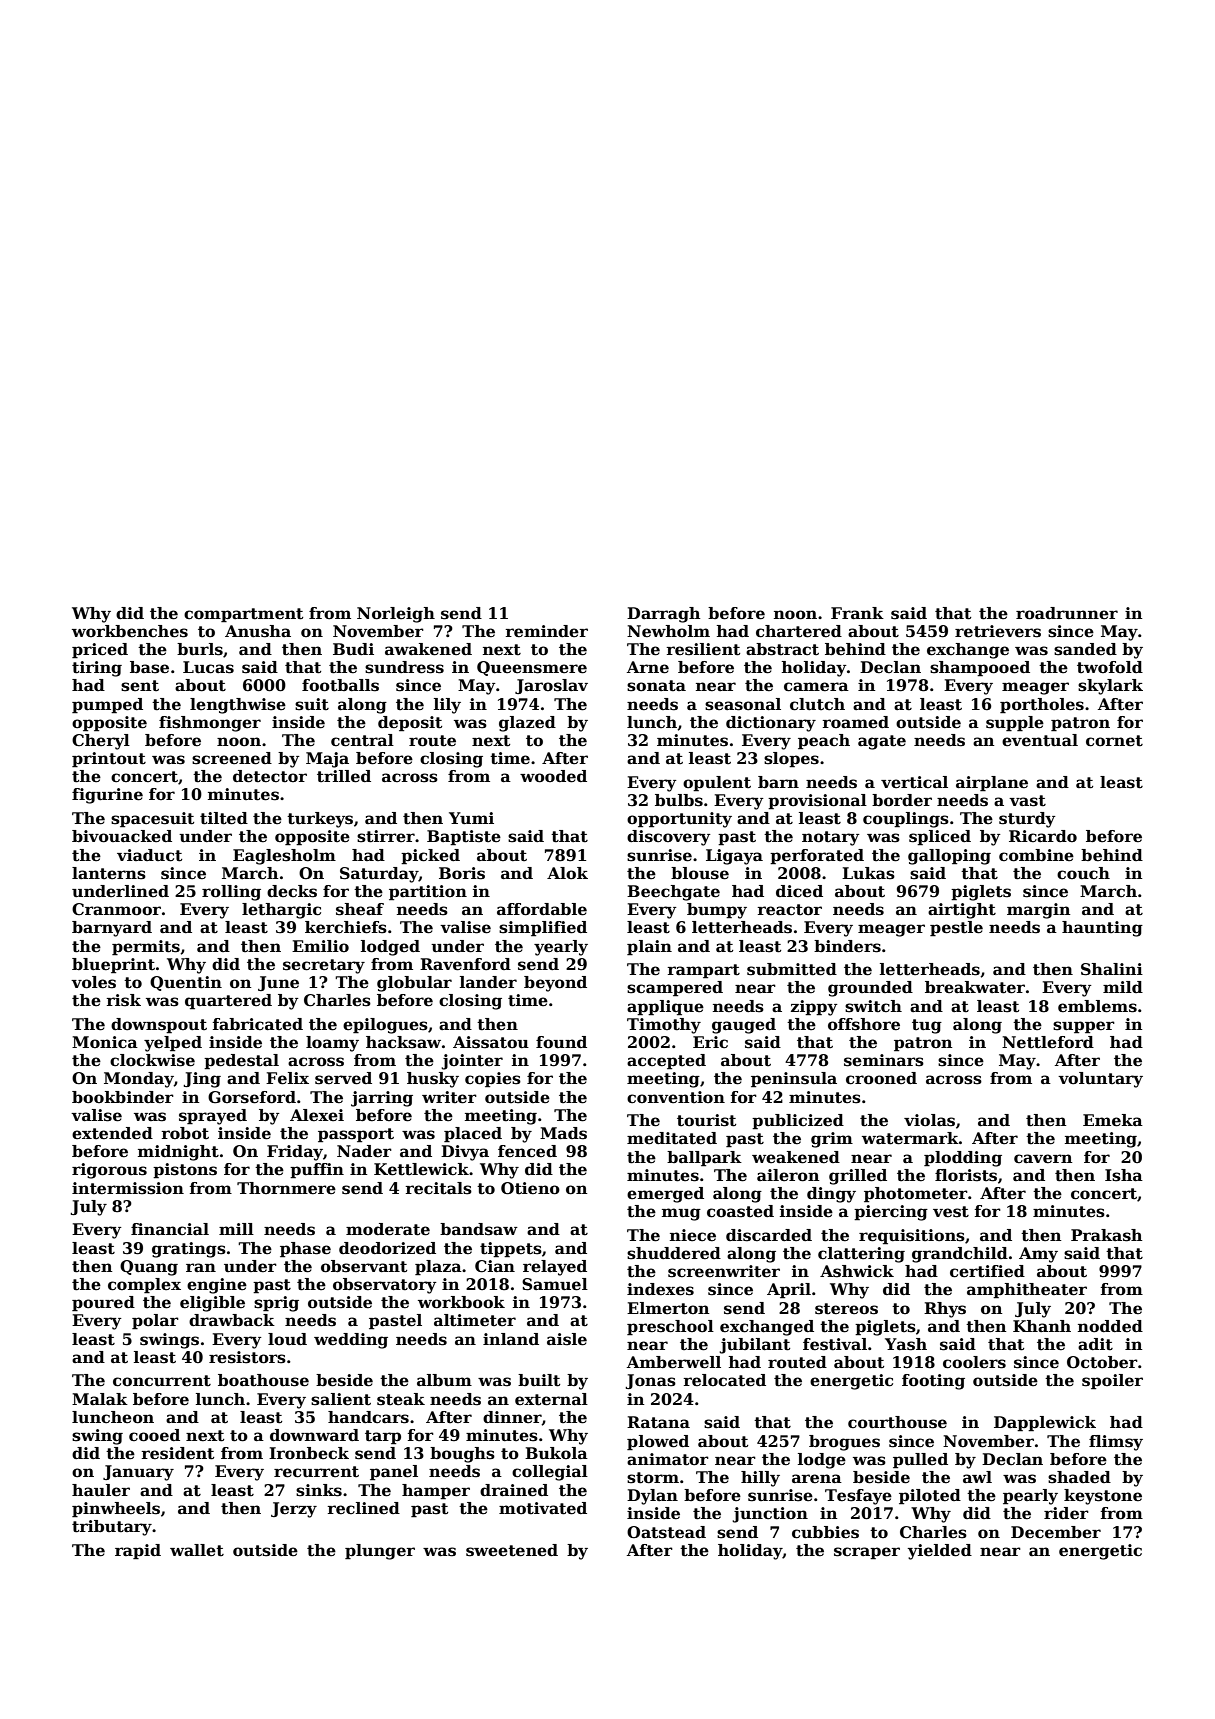 The width and height of the screenshot is (1215, 1719). Describe the element at coordinates (881, 1078) in the screenshot. I see `crooned` at that location.
